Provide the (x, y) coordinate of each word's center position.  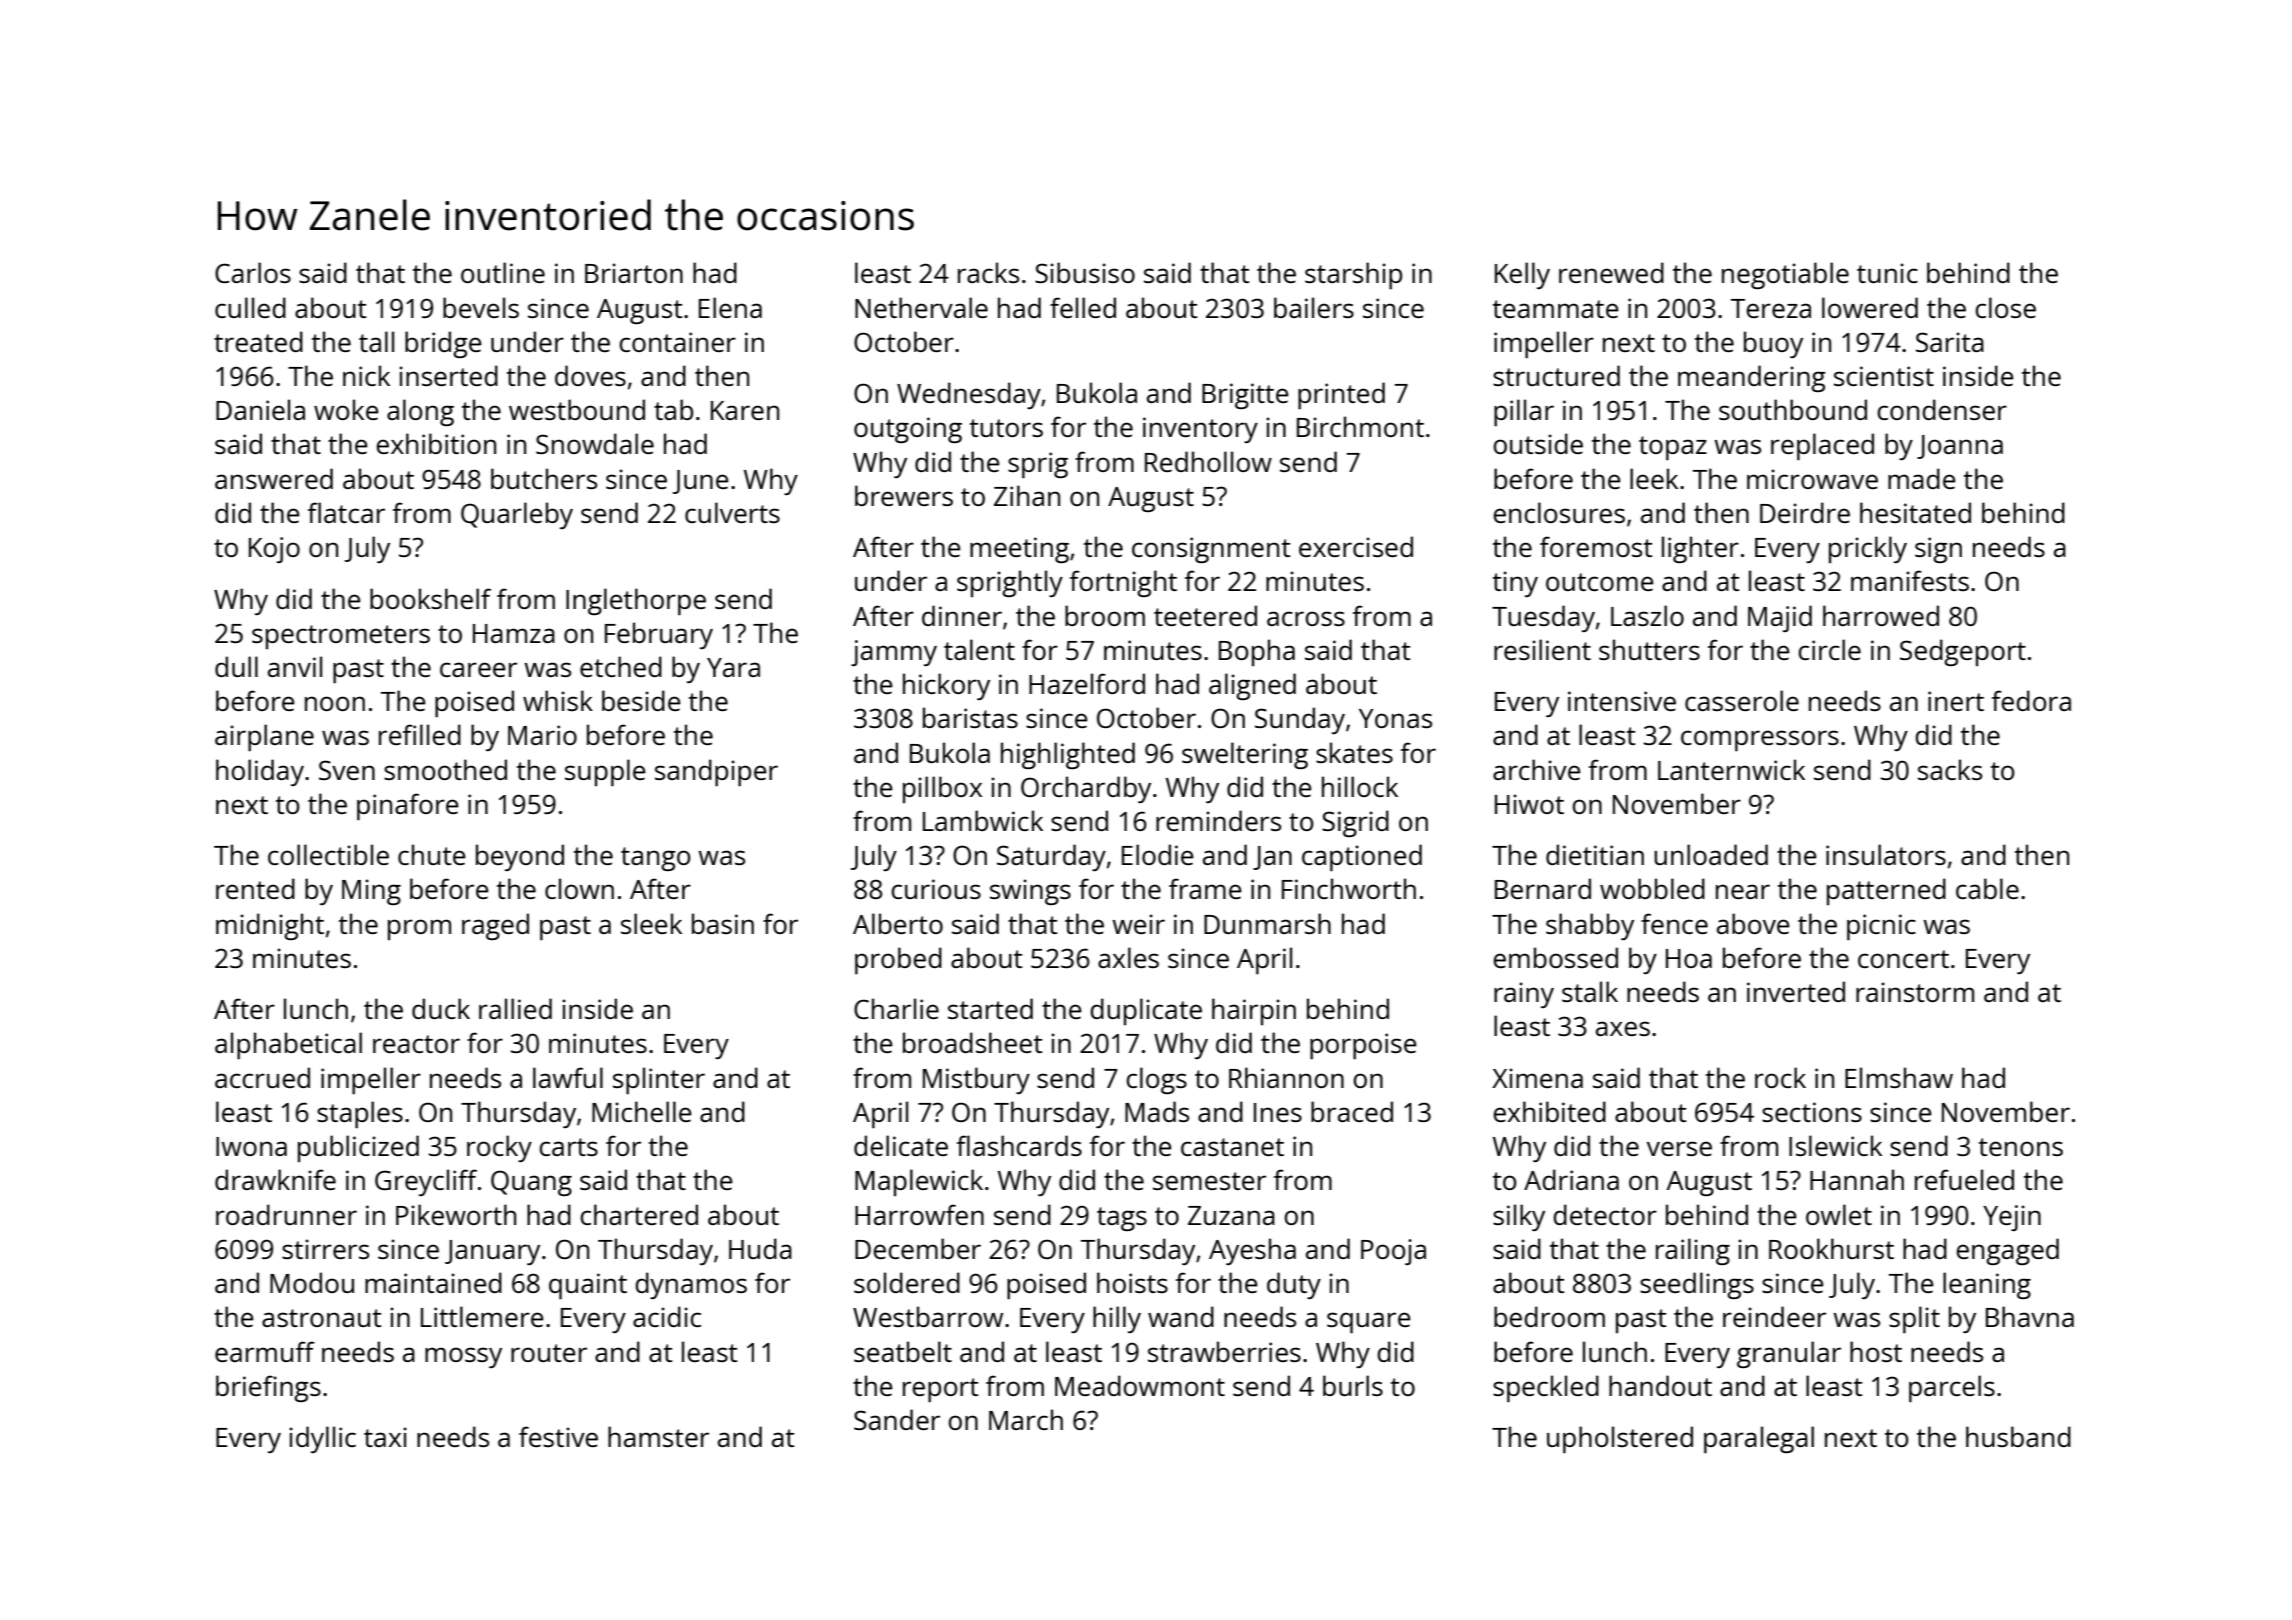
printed (1341, 395)
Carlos (253, 272)
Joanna (1960, 447)
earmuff (265, 1351)
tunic (1887, 273)
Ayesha (1252, 1251)
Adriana (1571, 1179)
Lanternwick (1731, 769)
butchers (544, 478)
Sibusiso (1085, 272)
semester (1209, 1181)
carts (568, 1147)
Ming (371, 892)
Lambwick (983, 820)
